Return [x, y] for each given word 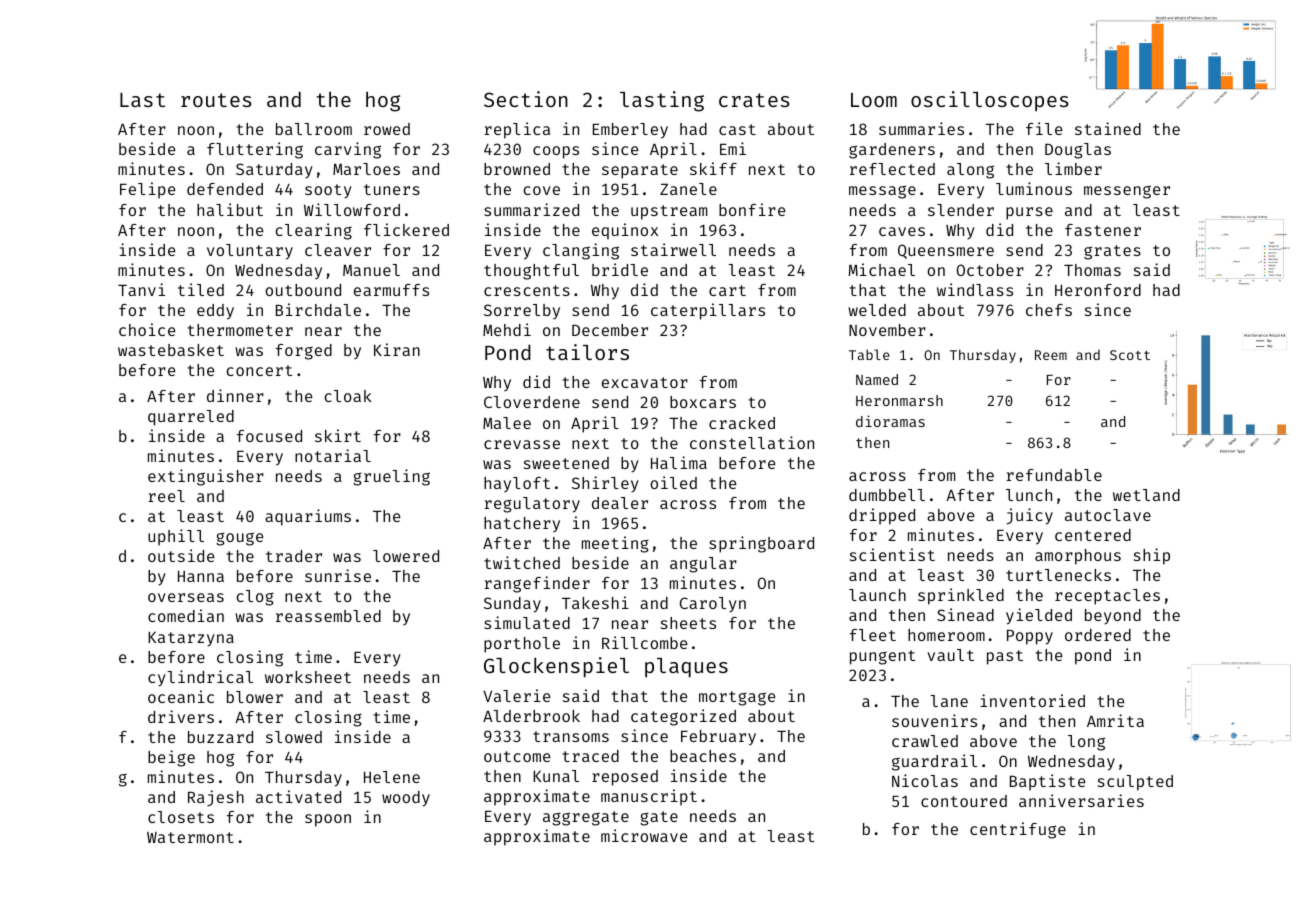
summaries [921, 128]
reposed [625, 778]
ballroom [314, 129]
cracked [742, 423]
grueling [391, 477]
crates [754, 100]
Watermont [190, 837]
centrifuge [1018, 830]
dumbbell [887, 495]
